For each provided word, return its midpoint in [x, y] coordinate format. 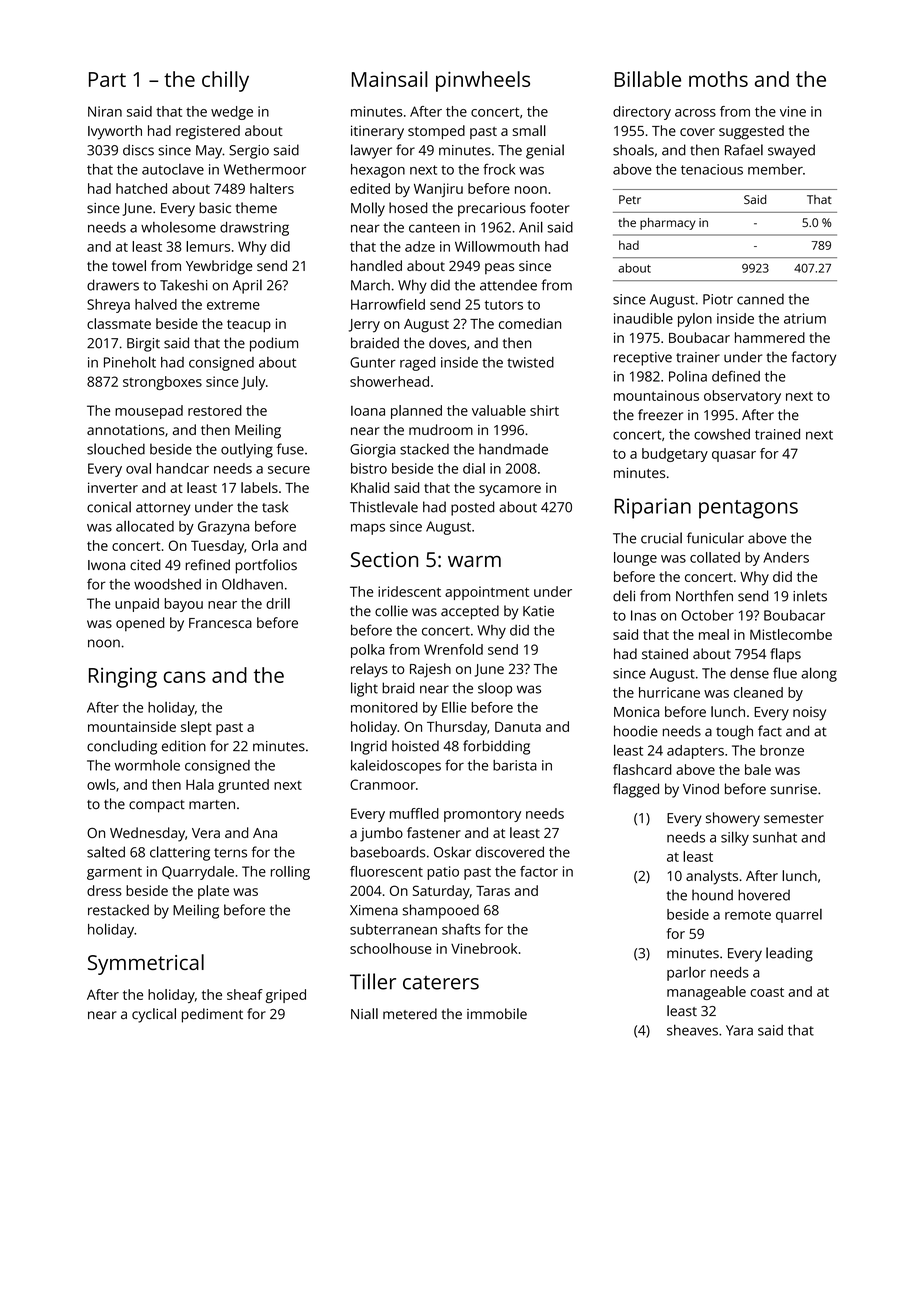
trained [777, 434]
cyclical [154, 1015]
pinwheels [483, 81]
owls [101, 784]
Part [107, 79]
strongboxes [162, 383]
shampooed [441, 911]
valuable [499, 410]
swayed [791, 151]
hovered [764, 895]
